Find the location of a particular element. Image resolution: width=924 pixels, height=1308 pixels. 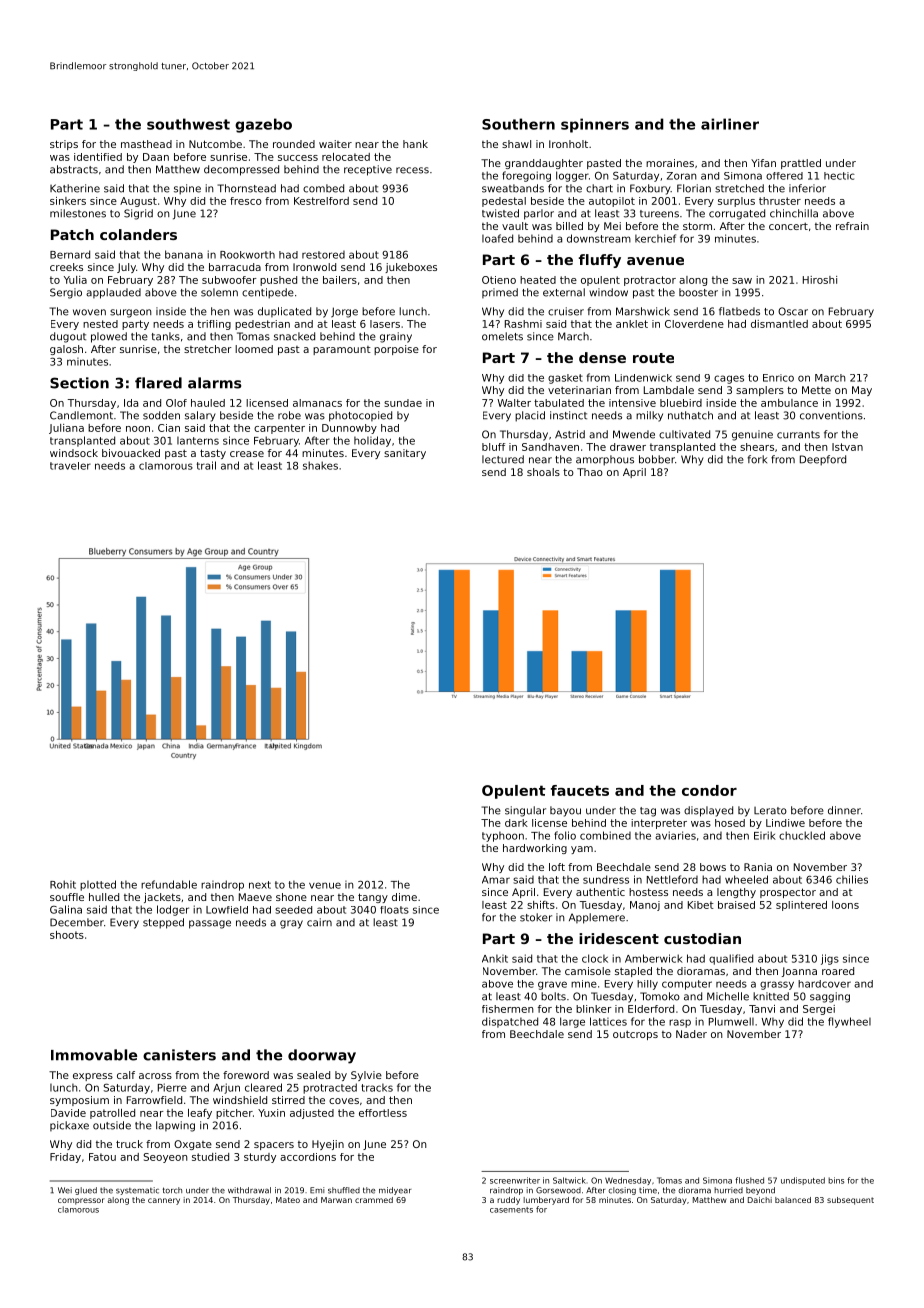

plotted is located at coordinates (98, 885).
